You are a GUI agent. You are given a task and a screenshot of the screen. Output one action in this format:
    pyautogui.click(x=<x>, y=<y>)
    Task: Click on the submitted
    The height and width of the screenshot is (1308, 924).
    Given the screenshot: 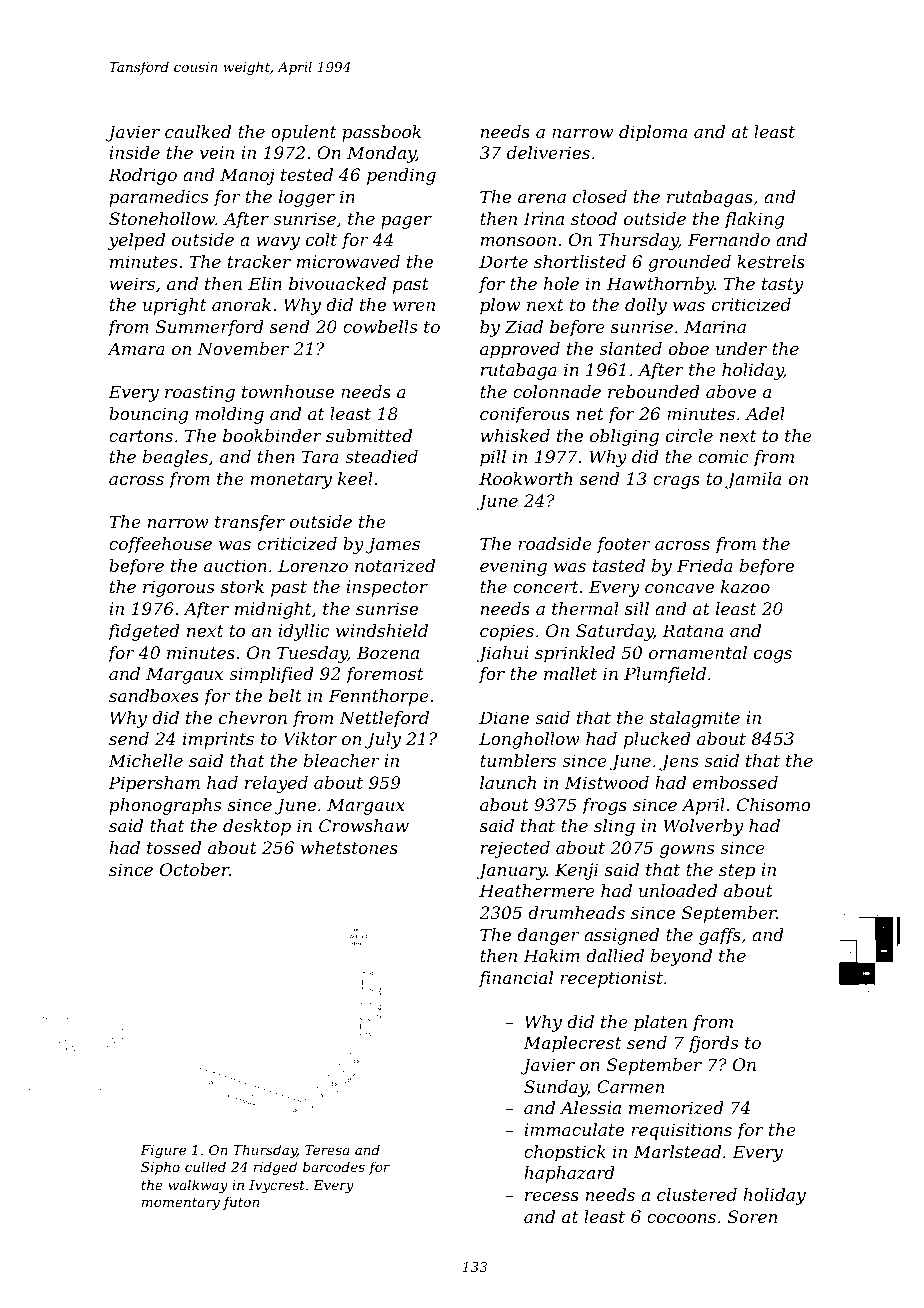 What is the action you would take?
    pyautogui.click(x=369, y=435)
